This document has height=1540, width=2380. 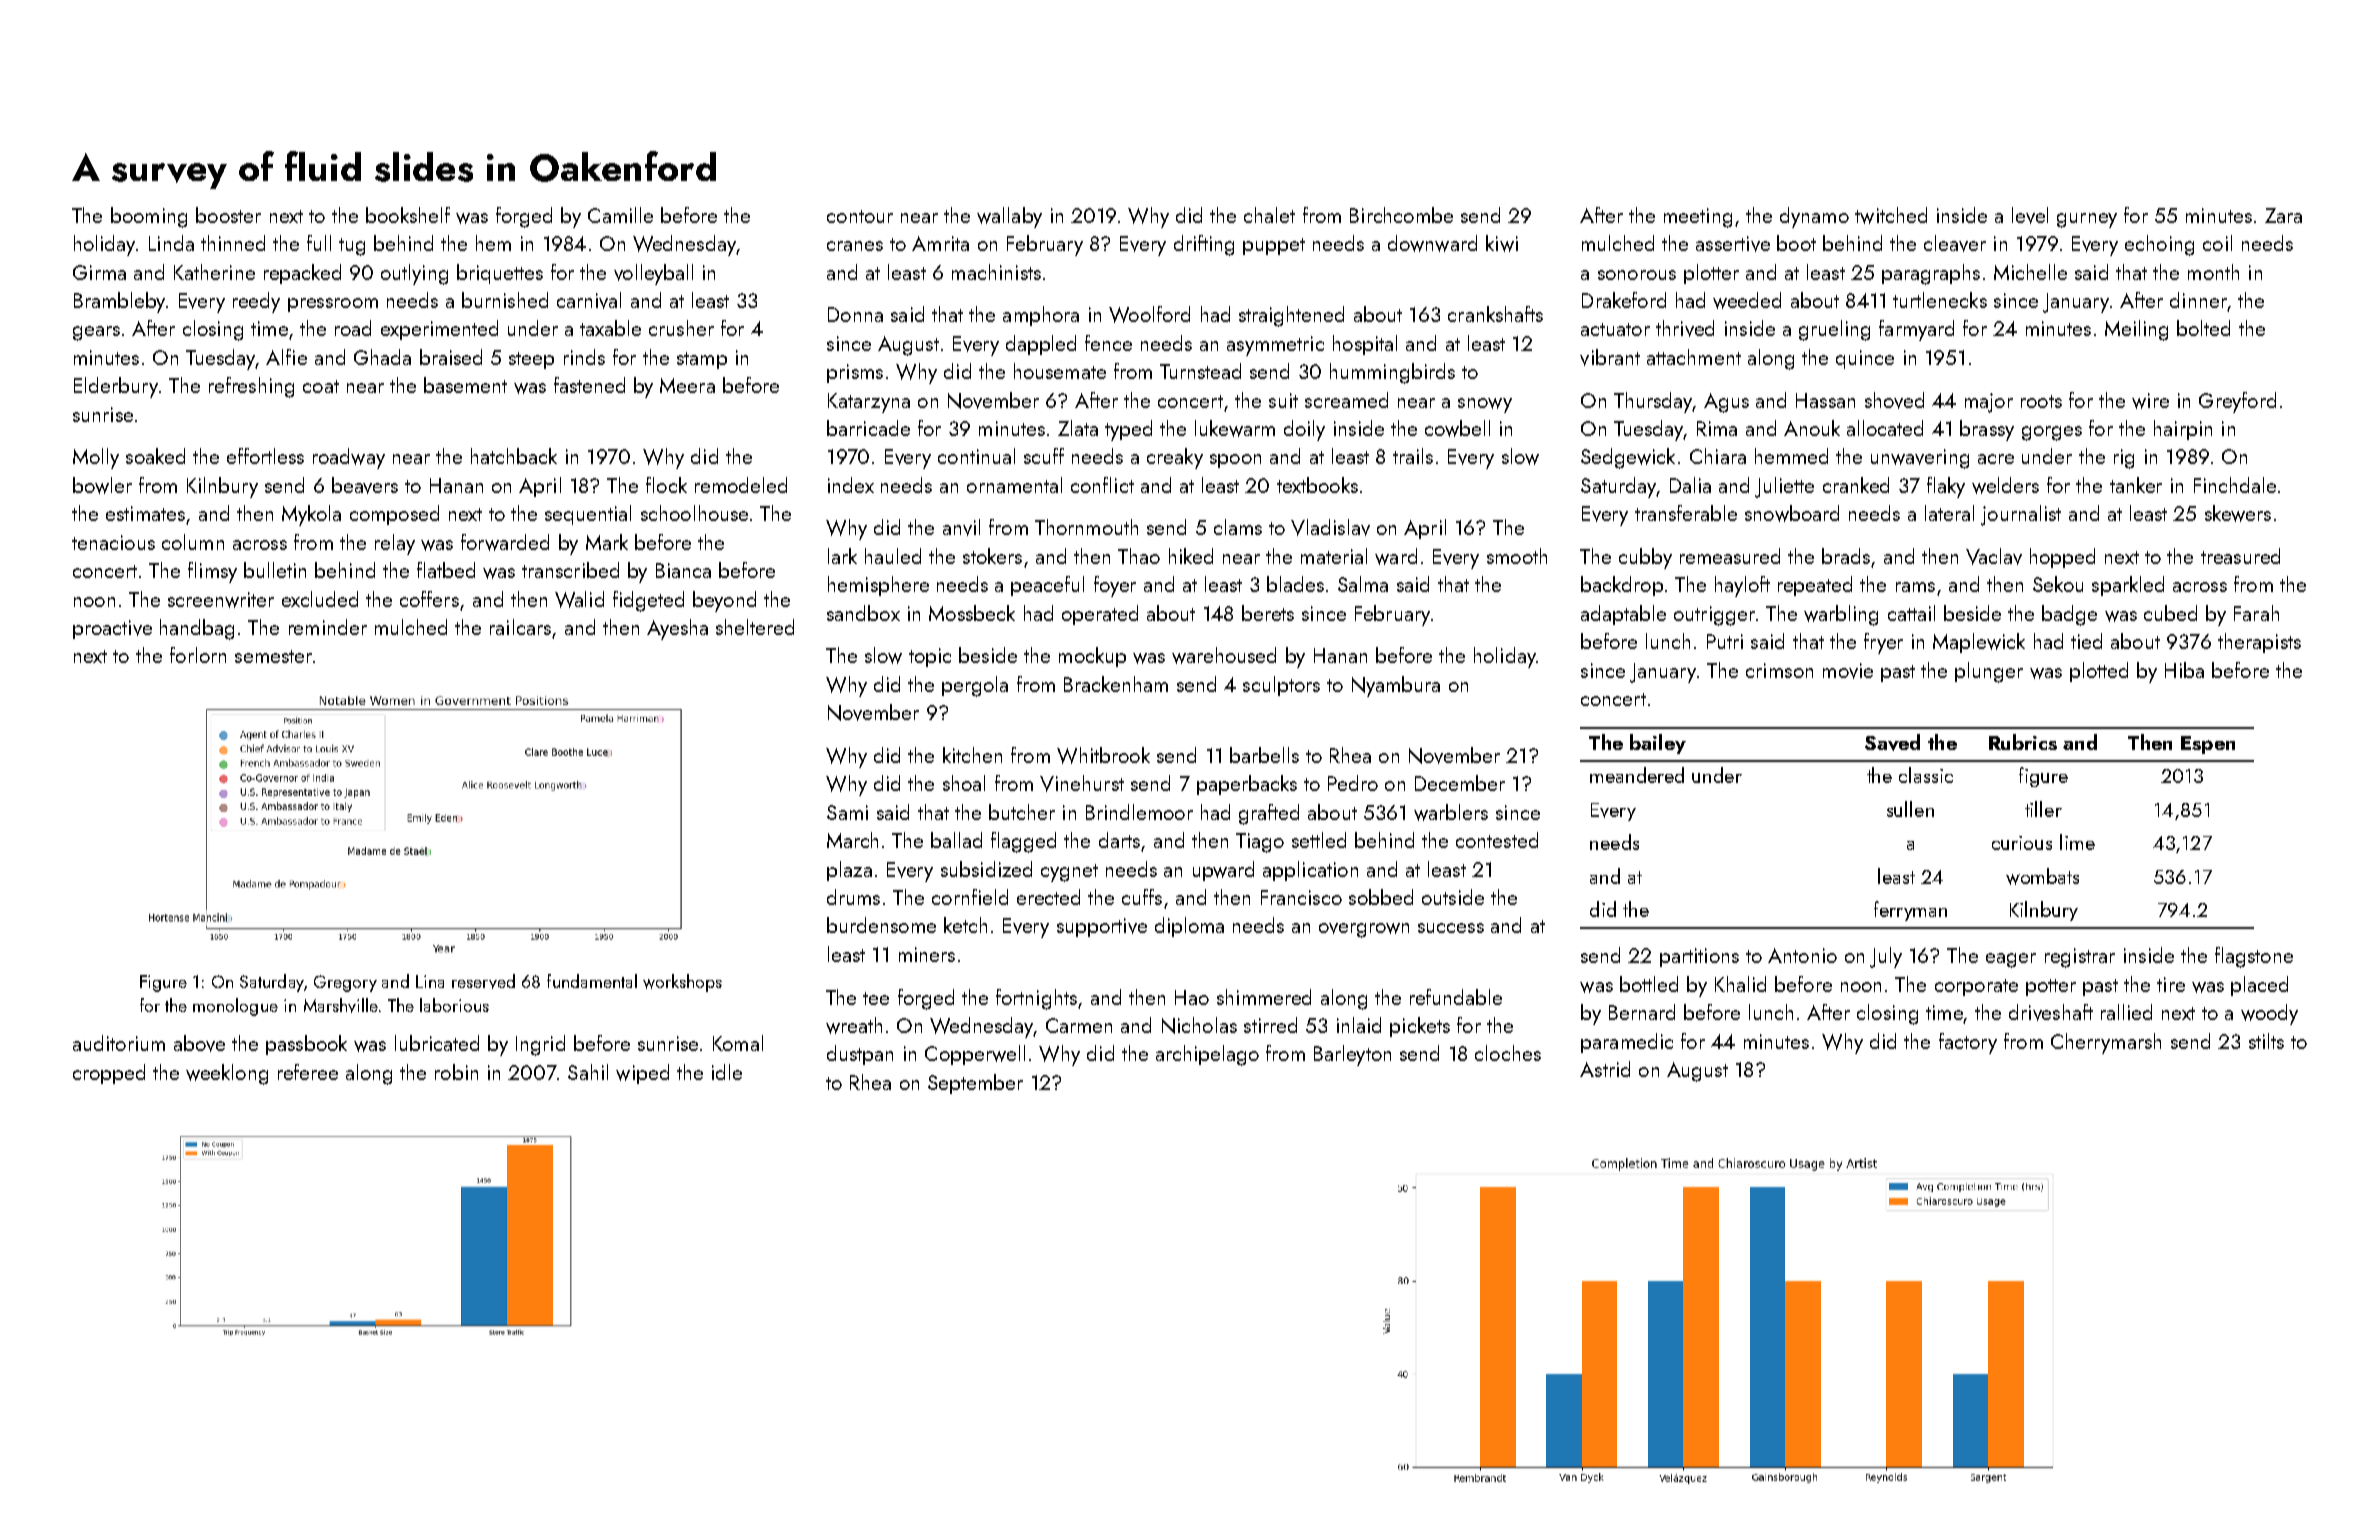 I want to click on booster, so click(x=228, y=215).
